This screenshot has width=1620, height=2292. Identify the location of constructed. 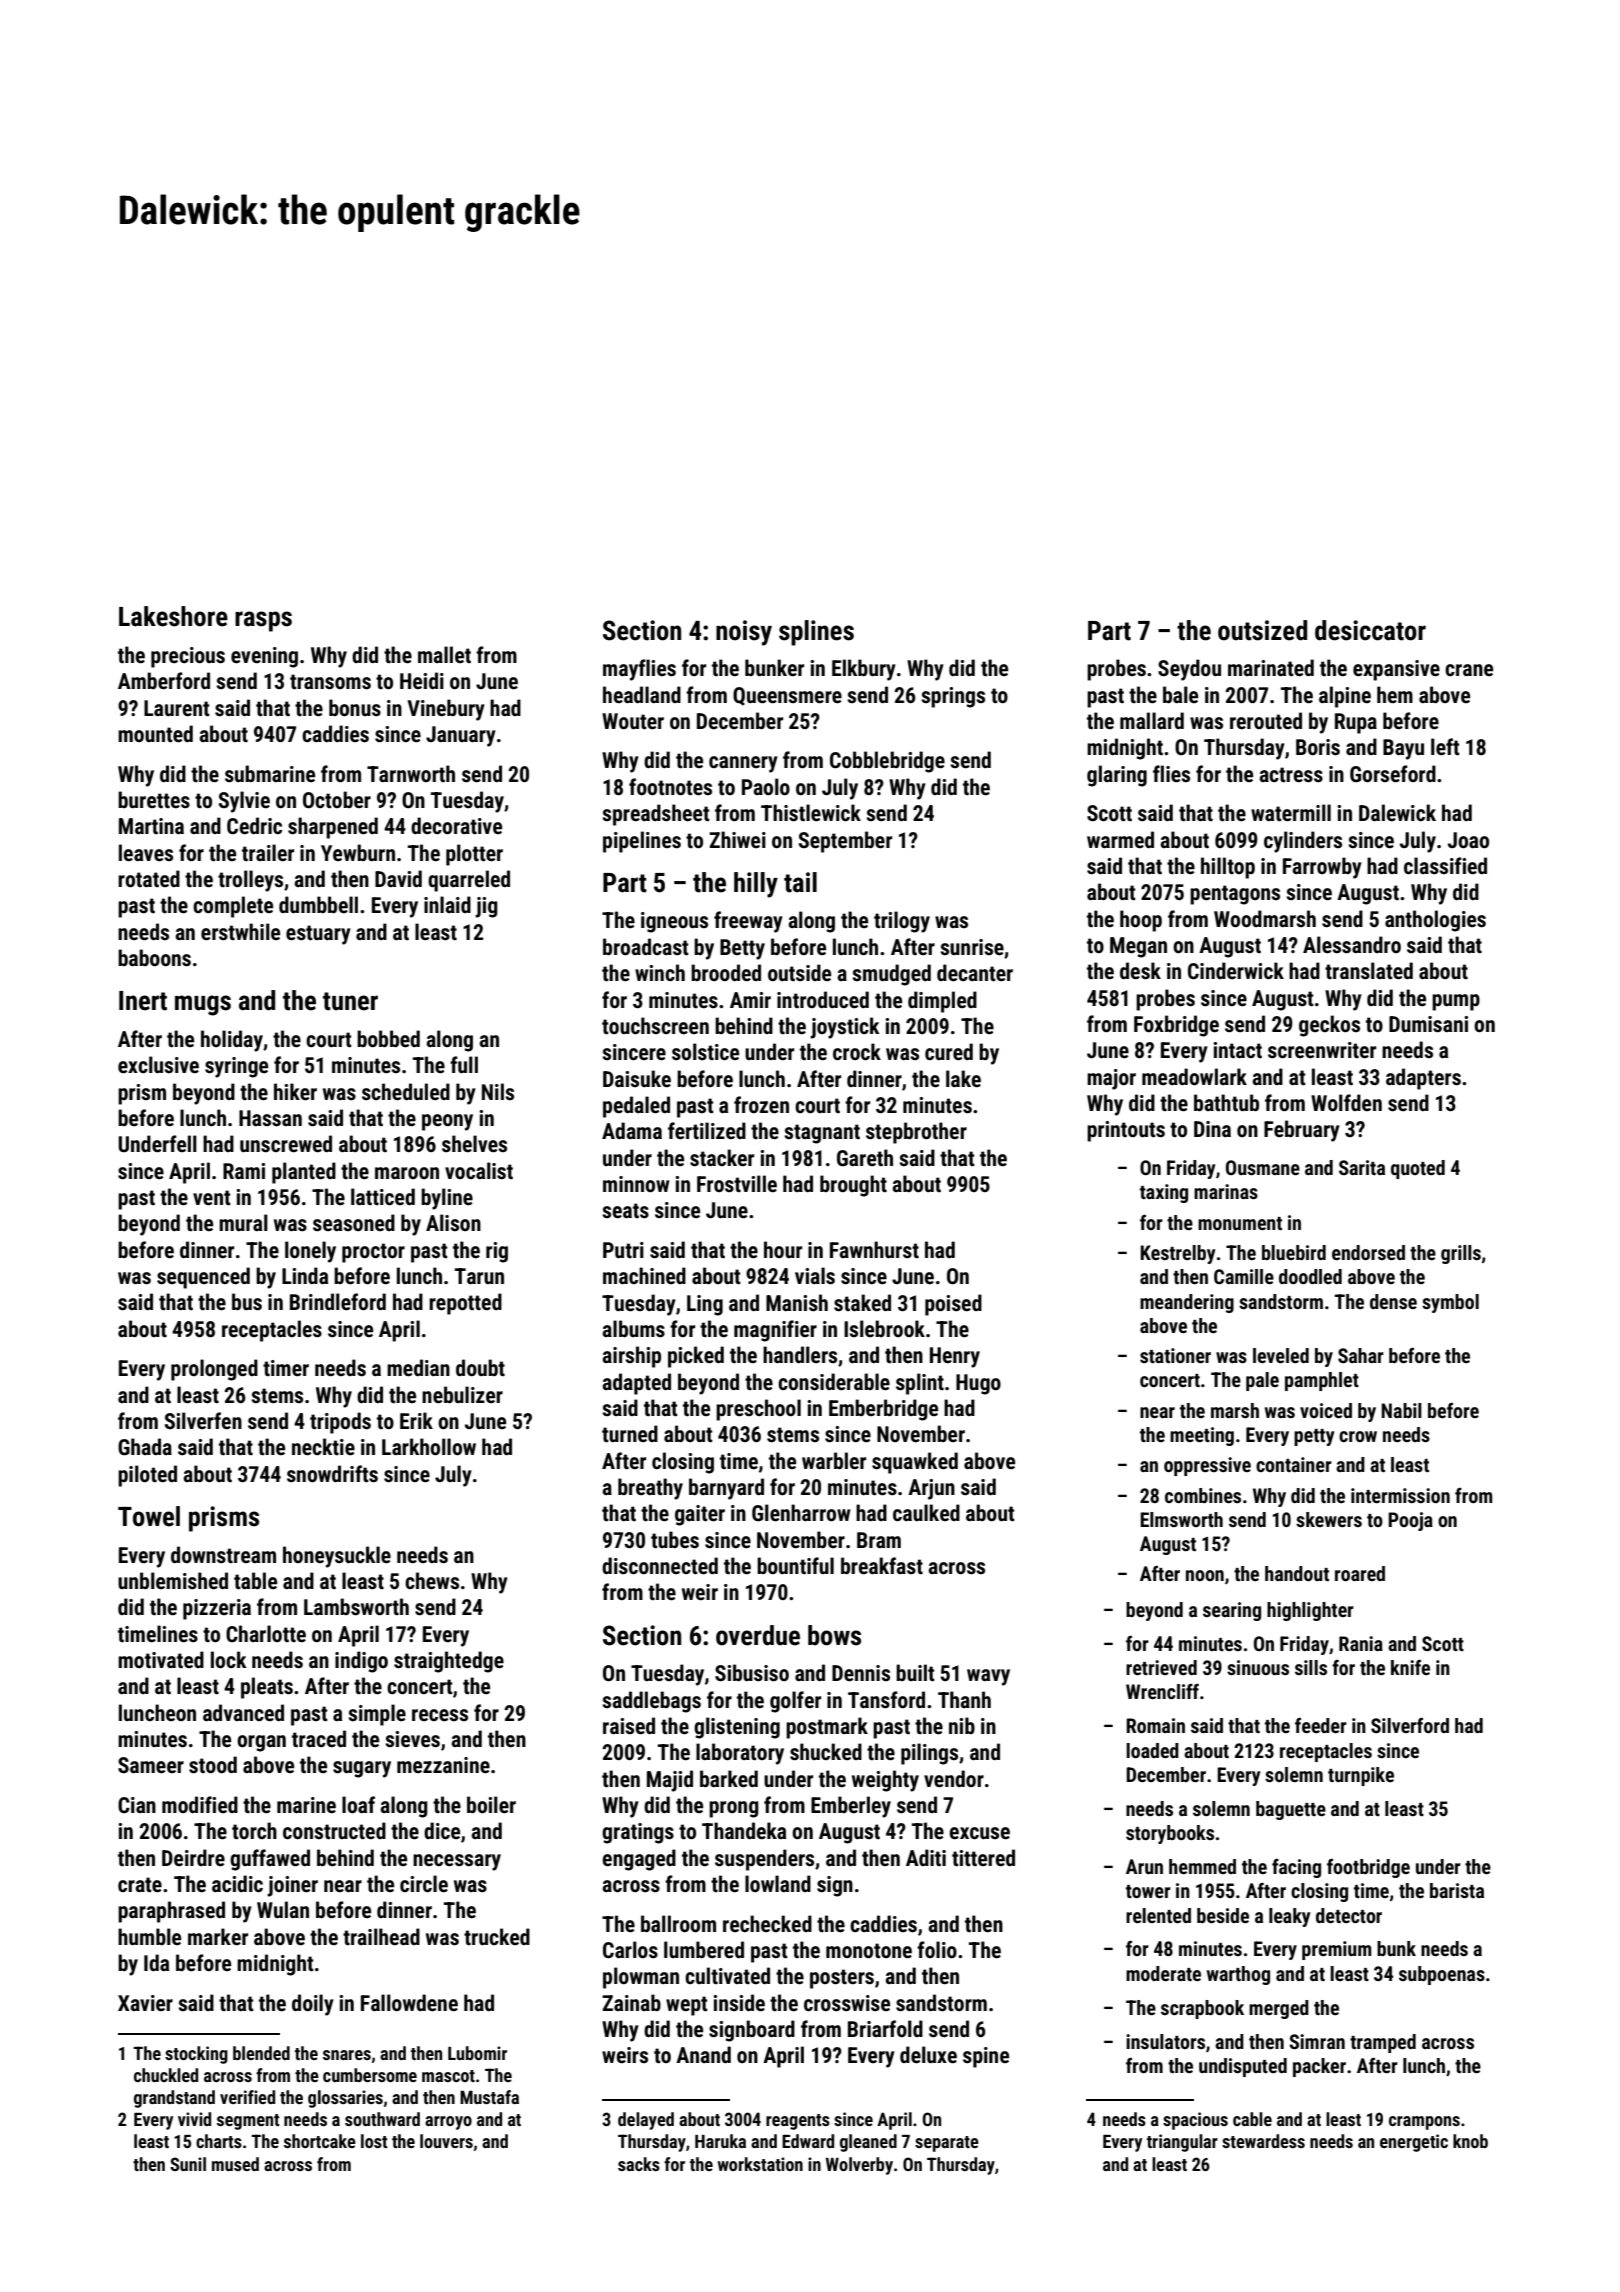
(334, 1831).
